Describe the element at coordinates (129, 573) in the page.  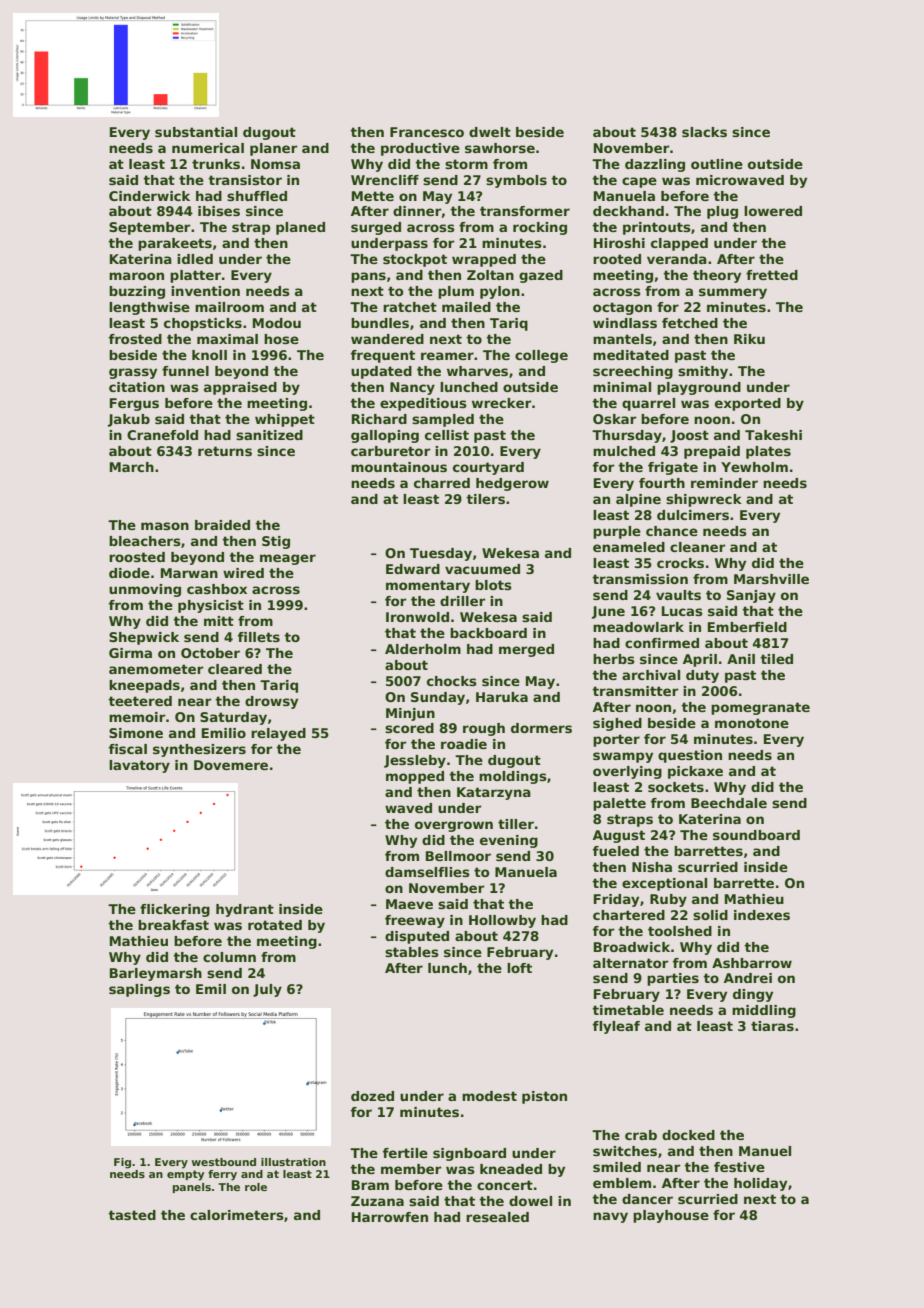
I see `diode` at that location.
